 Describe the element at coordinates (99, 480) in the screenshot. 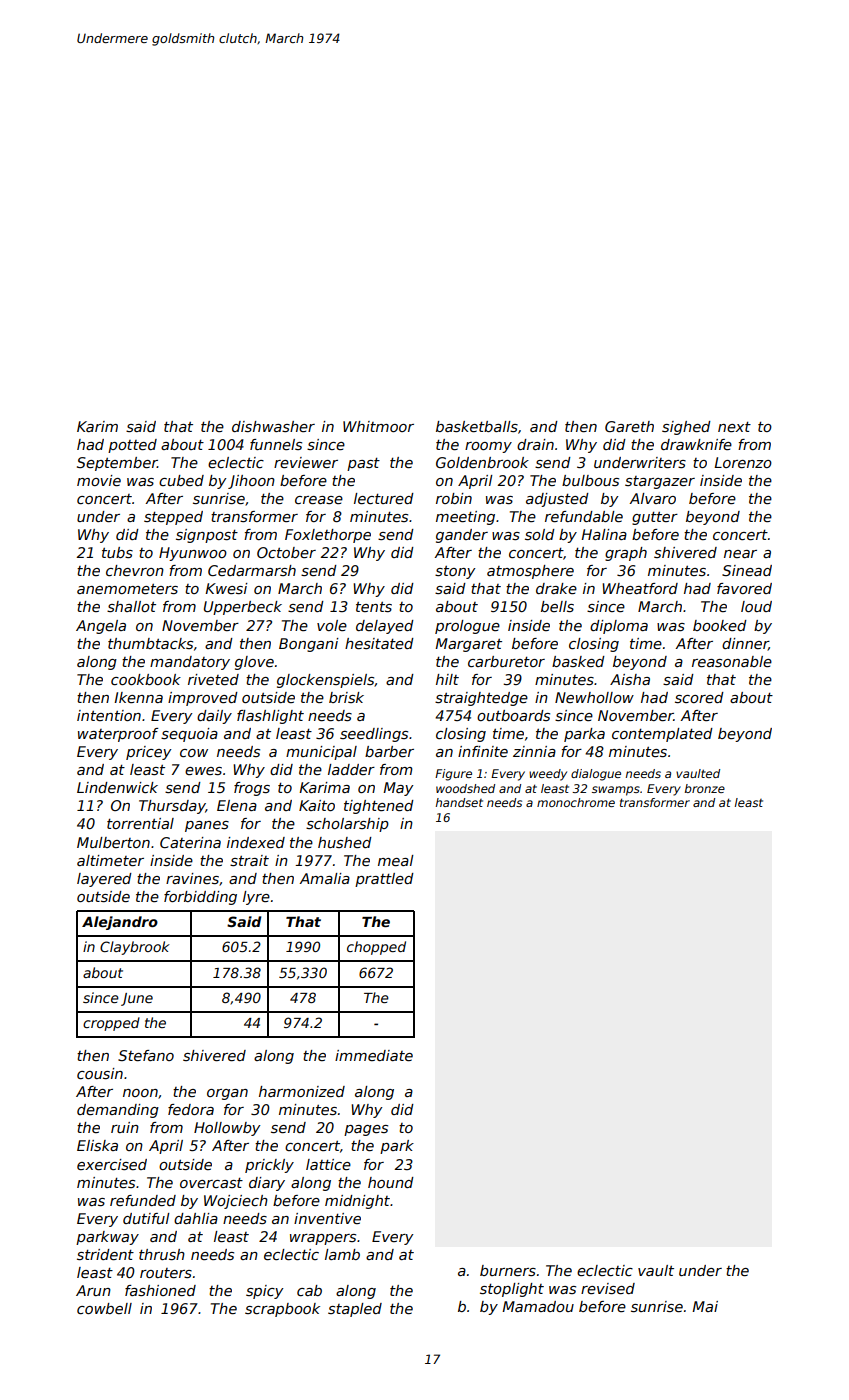

I see `movie` at that location.
